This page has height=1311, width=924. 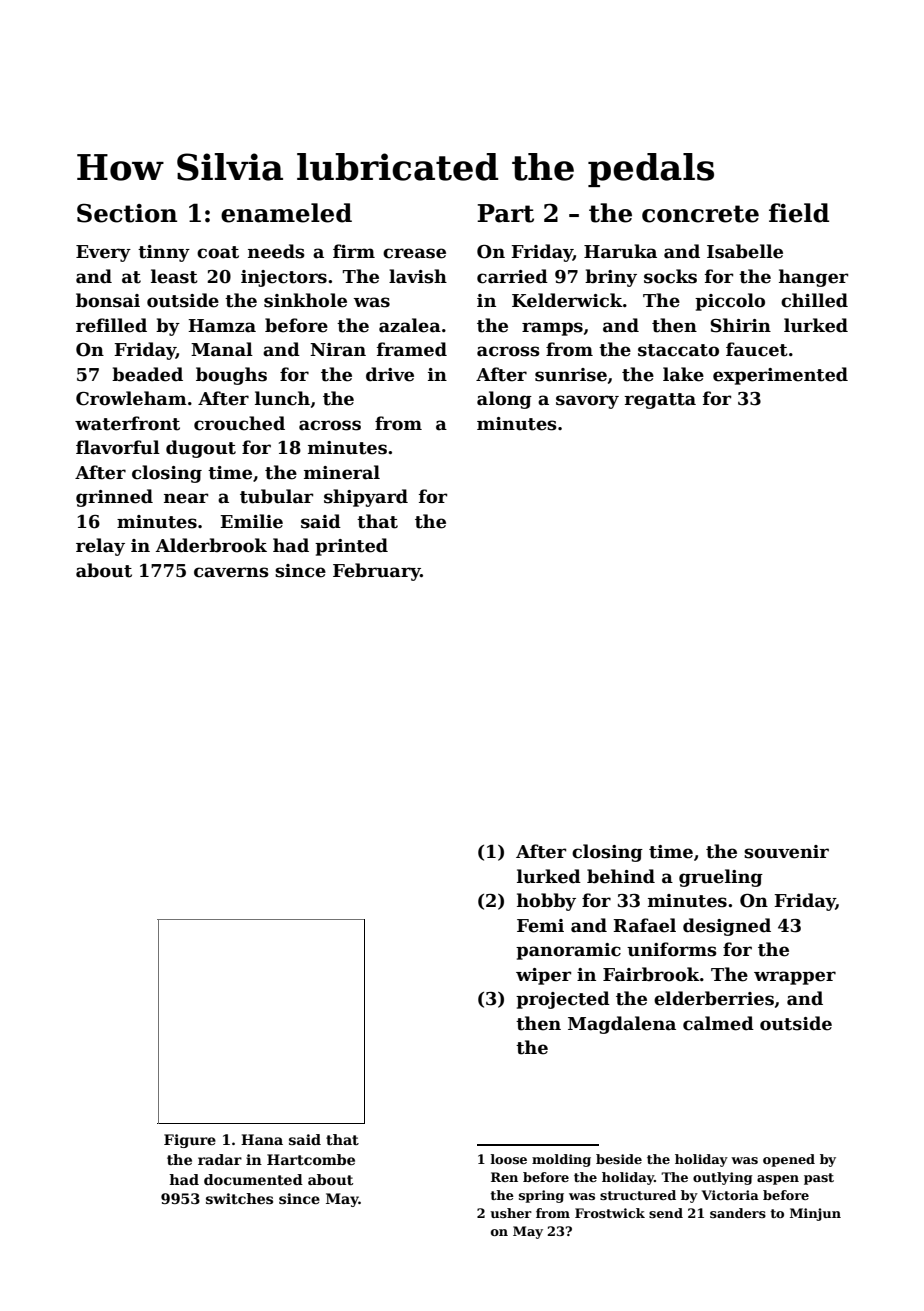 I want to click on usher, so click(x=511, y=1213).
